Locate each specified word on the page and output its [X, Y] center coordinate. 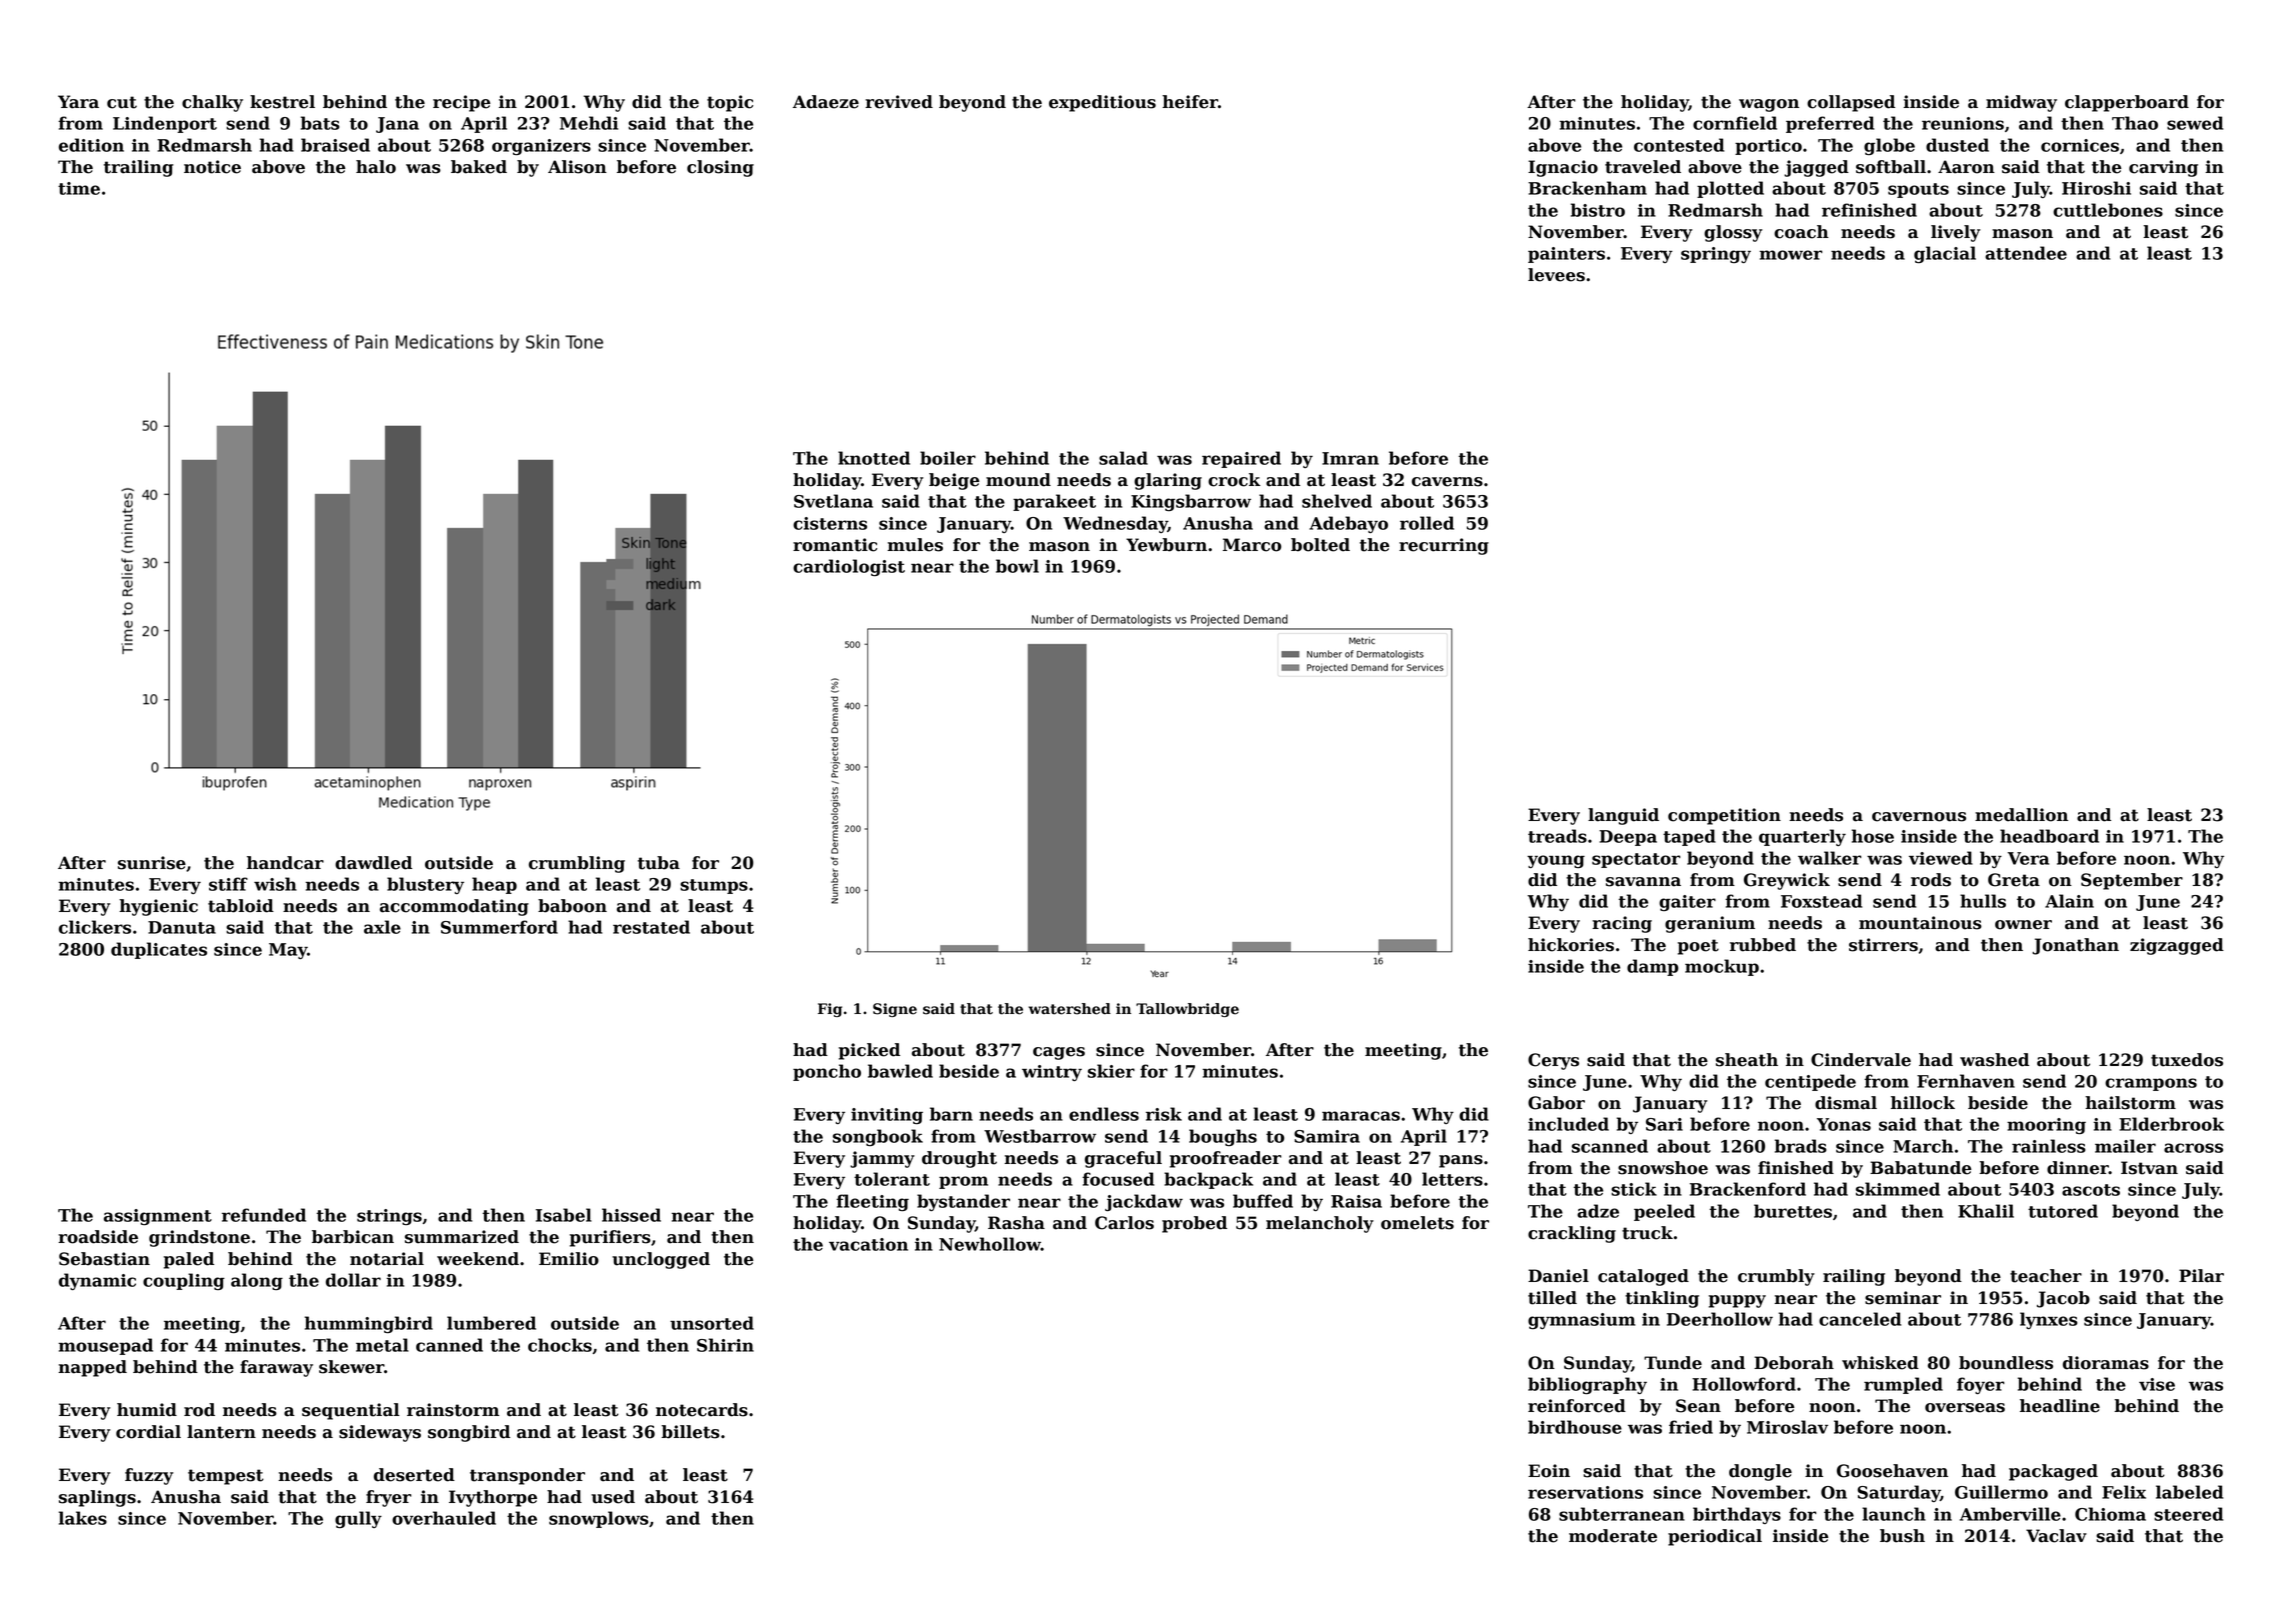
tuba [659, 863]
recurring [1444, 546]
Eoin [1549, 1471]
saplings [97, 1498]
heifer [1190, 102]
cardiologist [849, 567]
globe [1889, 146]
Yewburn [1166, 545]
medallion [2021, 815]
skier [1111, 1071]
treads [1557, 836]
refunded [264, 1215]
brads [1801, 1146]
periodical [1715, 1537]
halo [376, 167]
